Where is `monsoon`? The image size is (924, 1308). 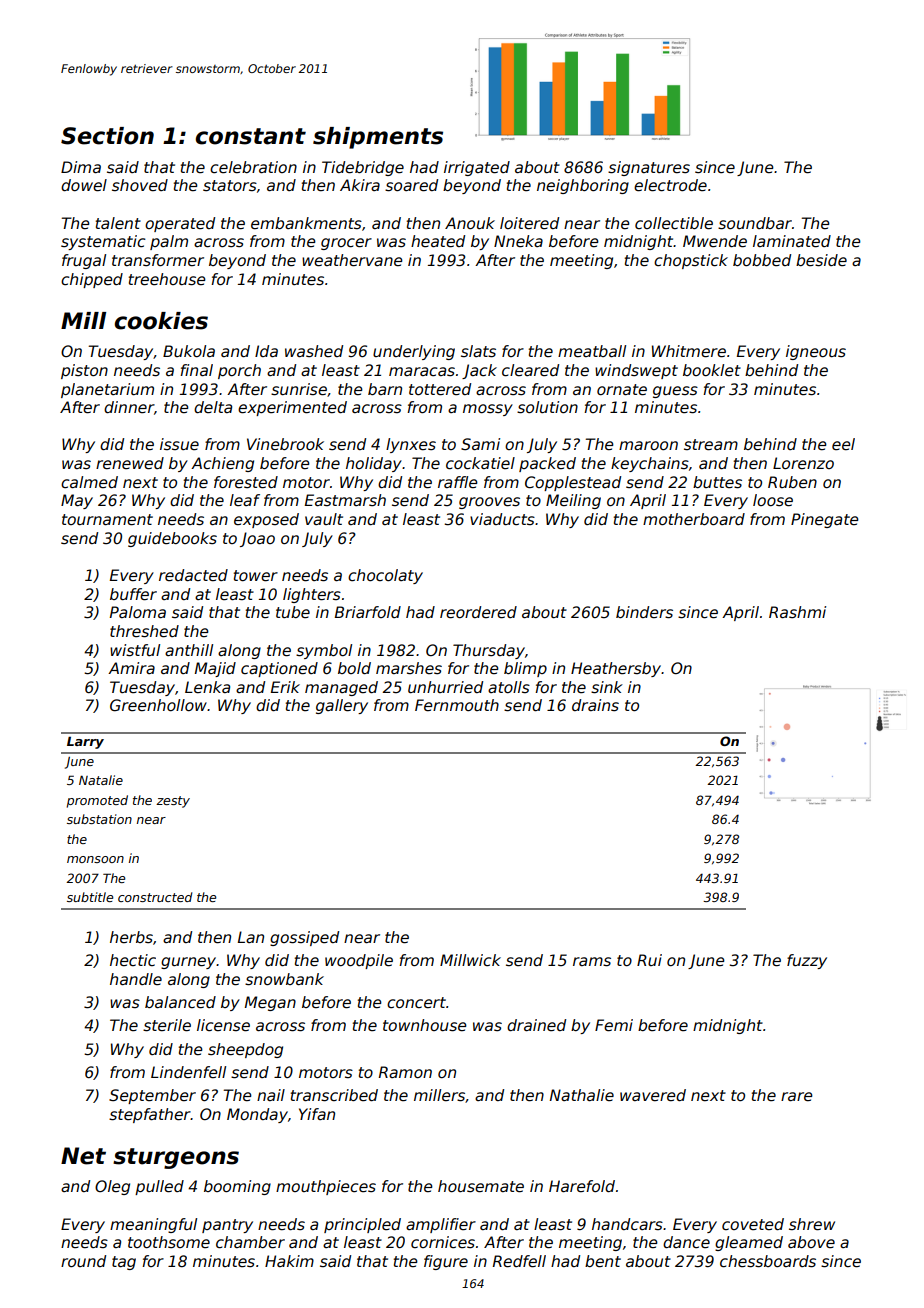 monsoon is located at coordinates (95, 859).
